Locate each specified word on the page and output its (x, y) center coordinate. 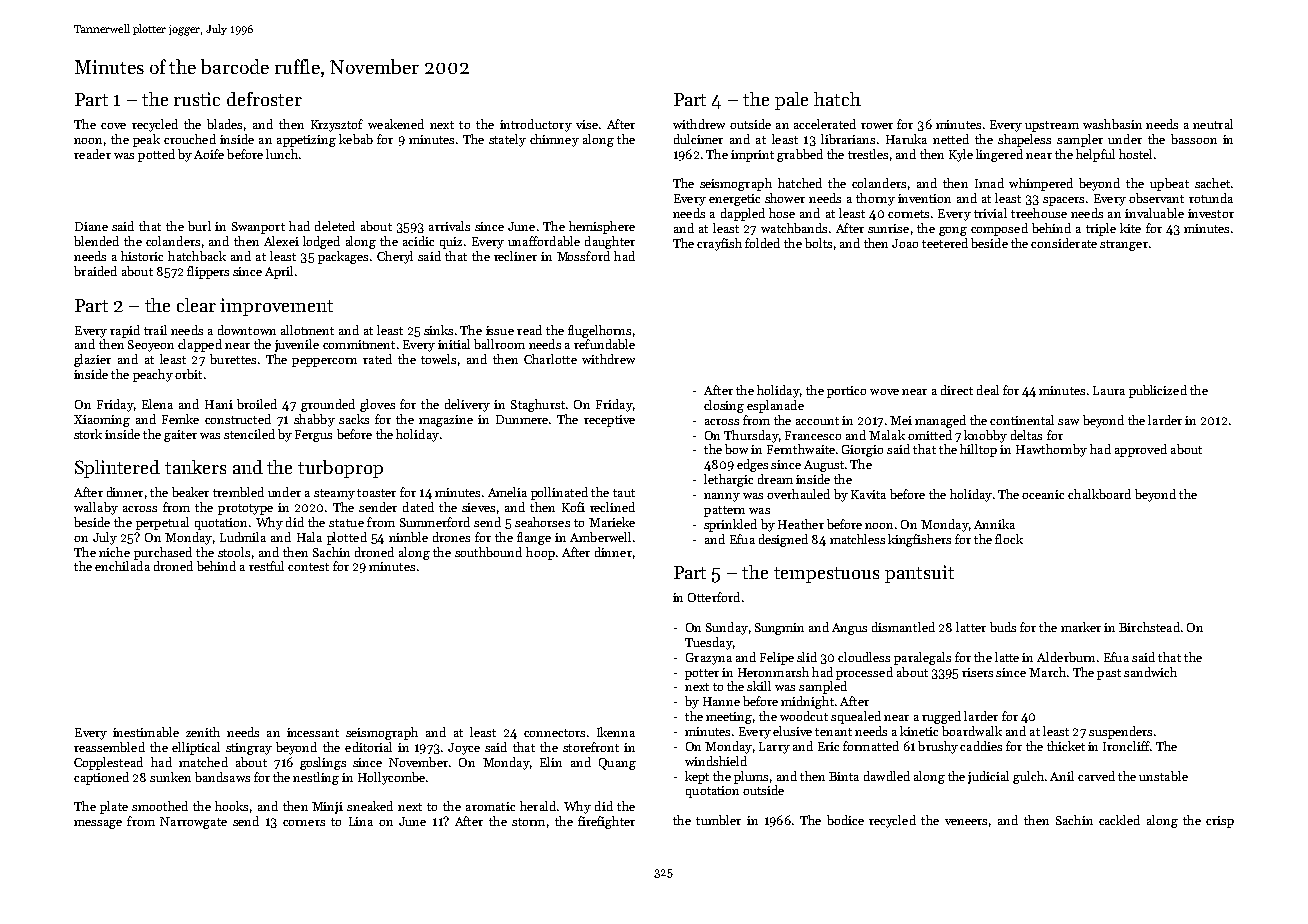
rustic (197, 99)
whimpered (1041, 184)
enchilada (122, 566)
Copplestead (108, 763)
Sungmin (779, 629)
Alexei (281, 241)
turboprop (340, 469)
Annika (994, 524)
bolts (818, 243)
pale (791, 101)
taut (624, 493)
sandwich (1150, 672)
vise (587, 124)
